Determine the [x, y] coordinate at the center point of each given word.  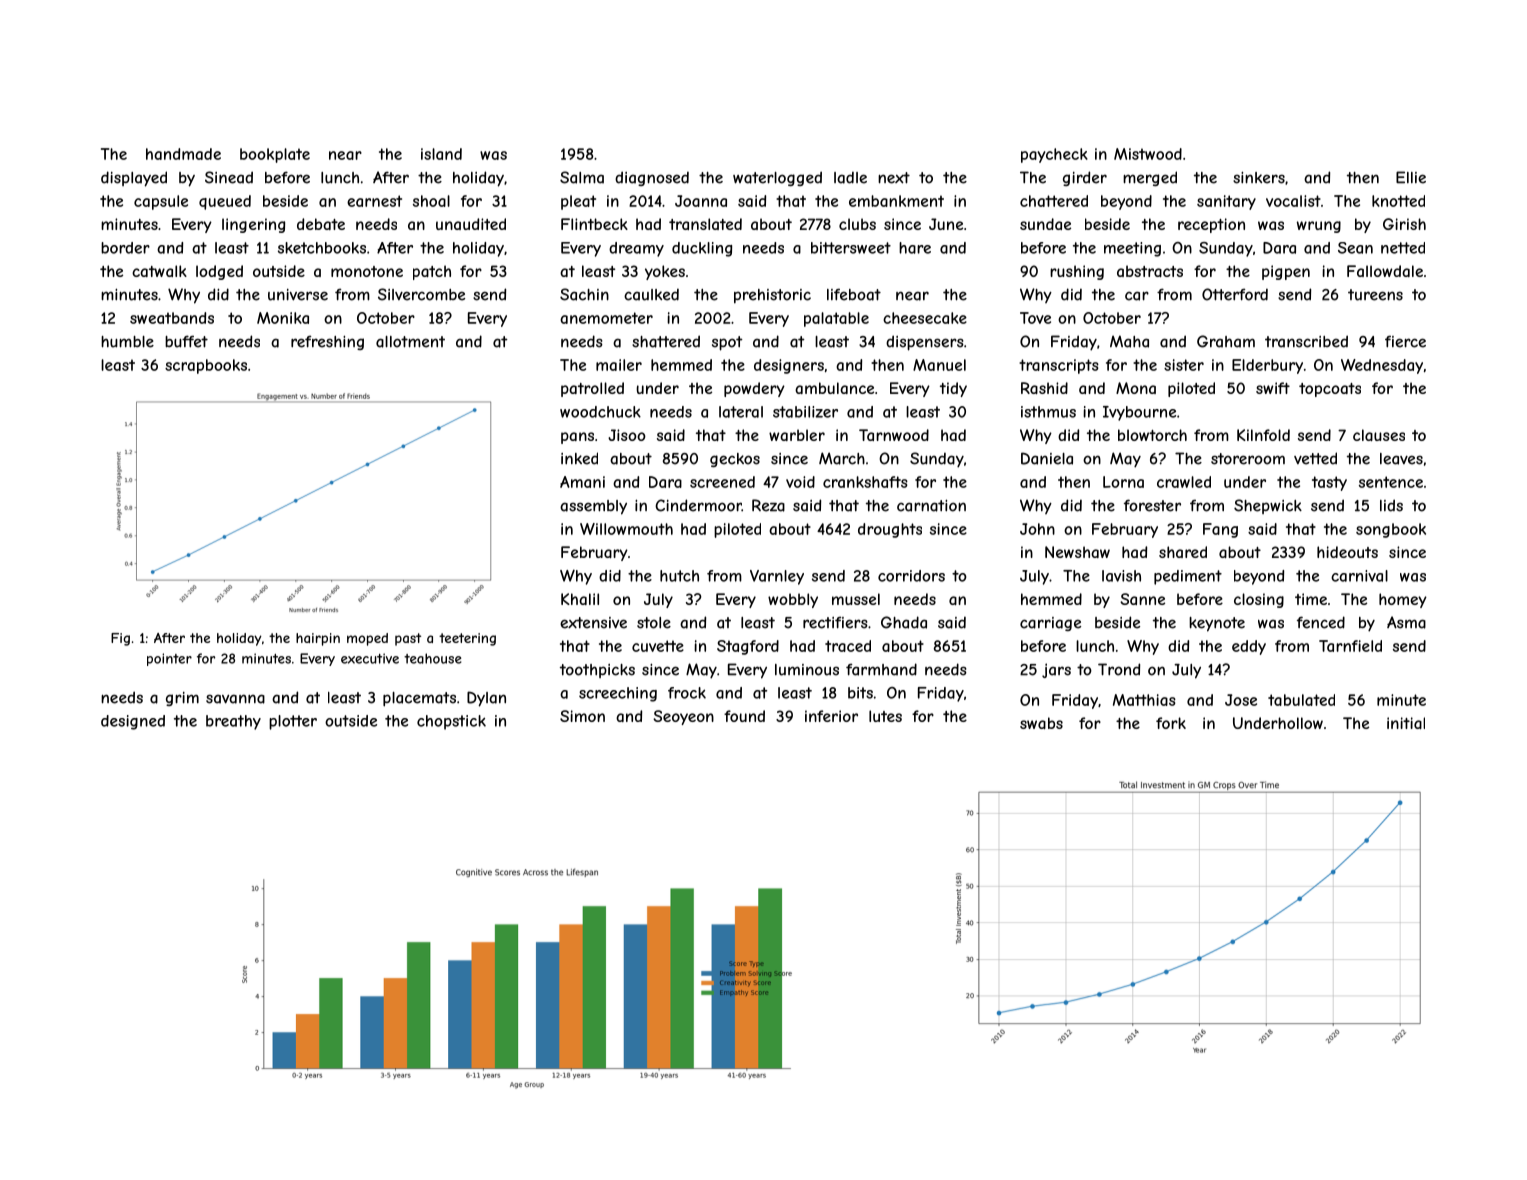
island [441, 154]
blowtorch [1152, 435]
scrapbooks [206, 366]
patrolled [592, 389]
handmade [183, 154]
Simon [582, 716]
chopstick [451, 722]
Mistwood [1148, 154]
